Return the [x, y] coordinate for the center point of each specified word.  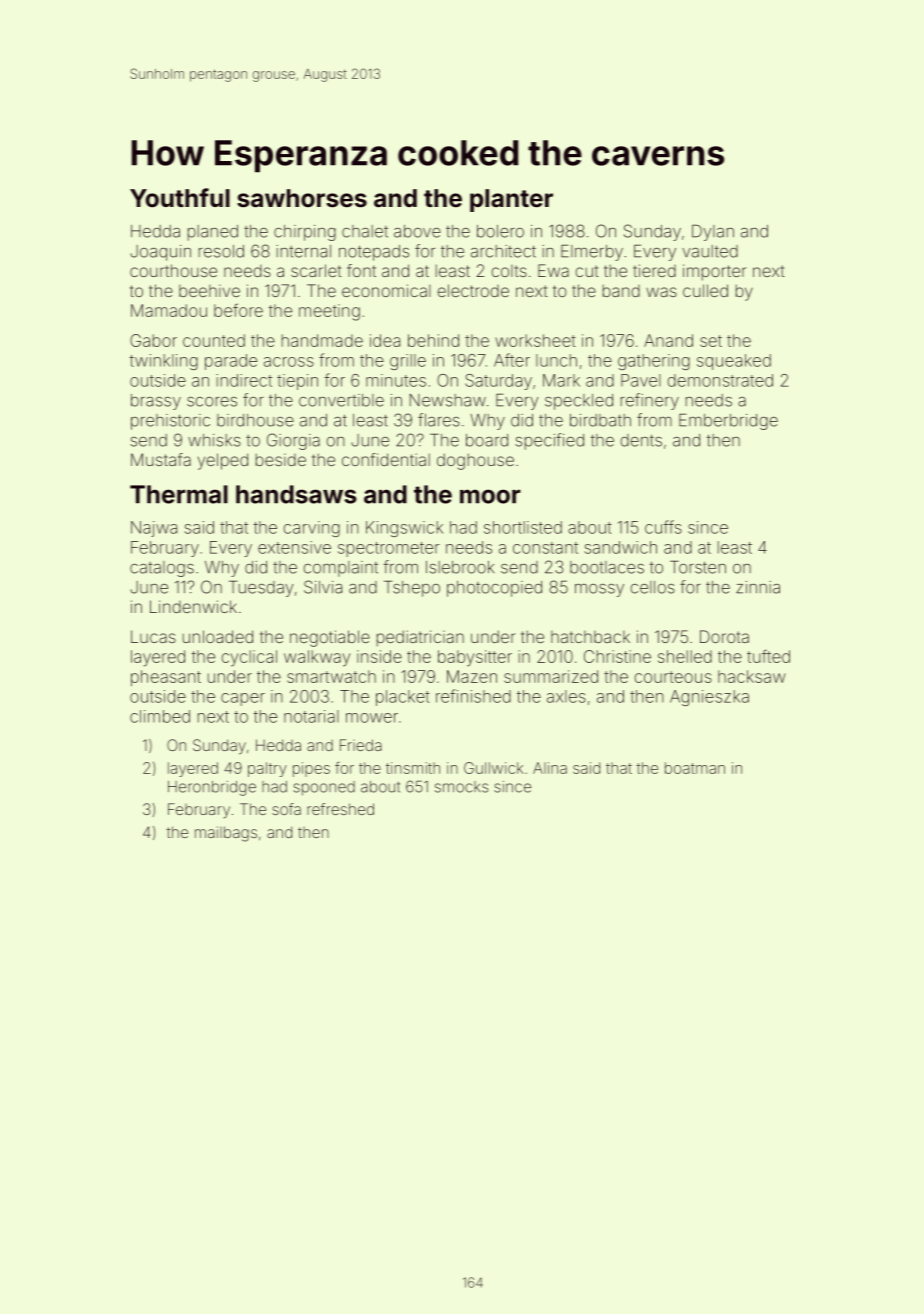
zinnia [758, 587]
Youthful [180, 198]
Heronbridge [212, 788]
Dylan [713, 233]
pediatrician [420, 638]
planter [511, 200]
